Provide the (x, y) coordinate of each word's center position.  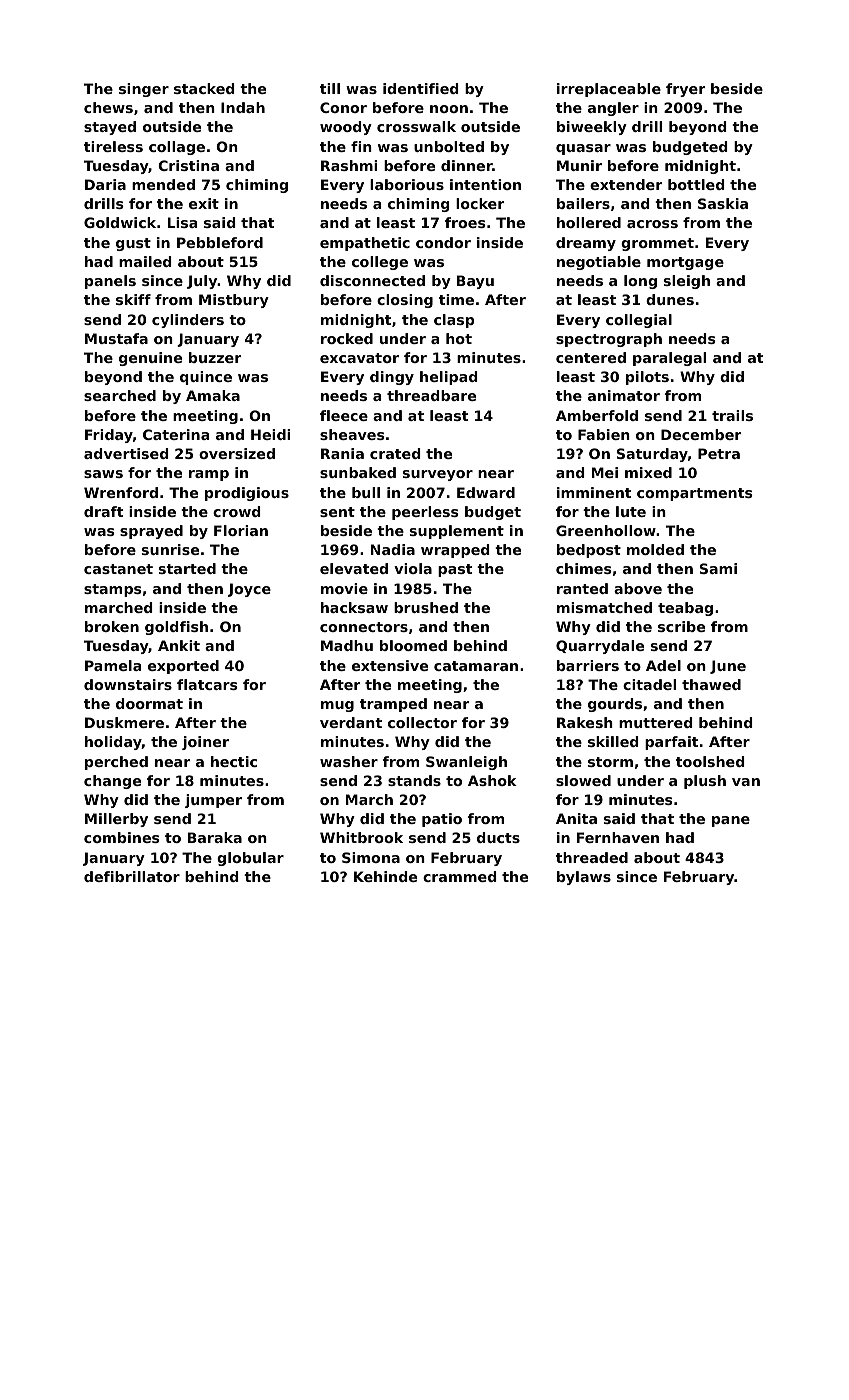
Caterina (176, 434)
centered (591, 357)
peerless (425, 513)
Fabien (604, 434)
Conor (343, 107)
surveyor (438, 475)
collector (422, 722)
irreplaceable (609, 90)
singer (144, 90)
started (187, 568)
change (112, 782)
